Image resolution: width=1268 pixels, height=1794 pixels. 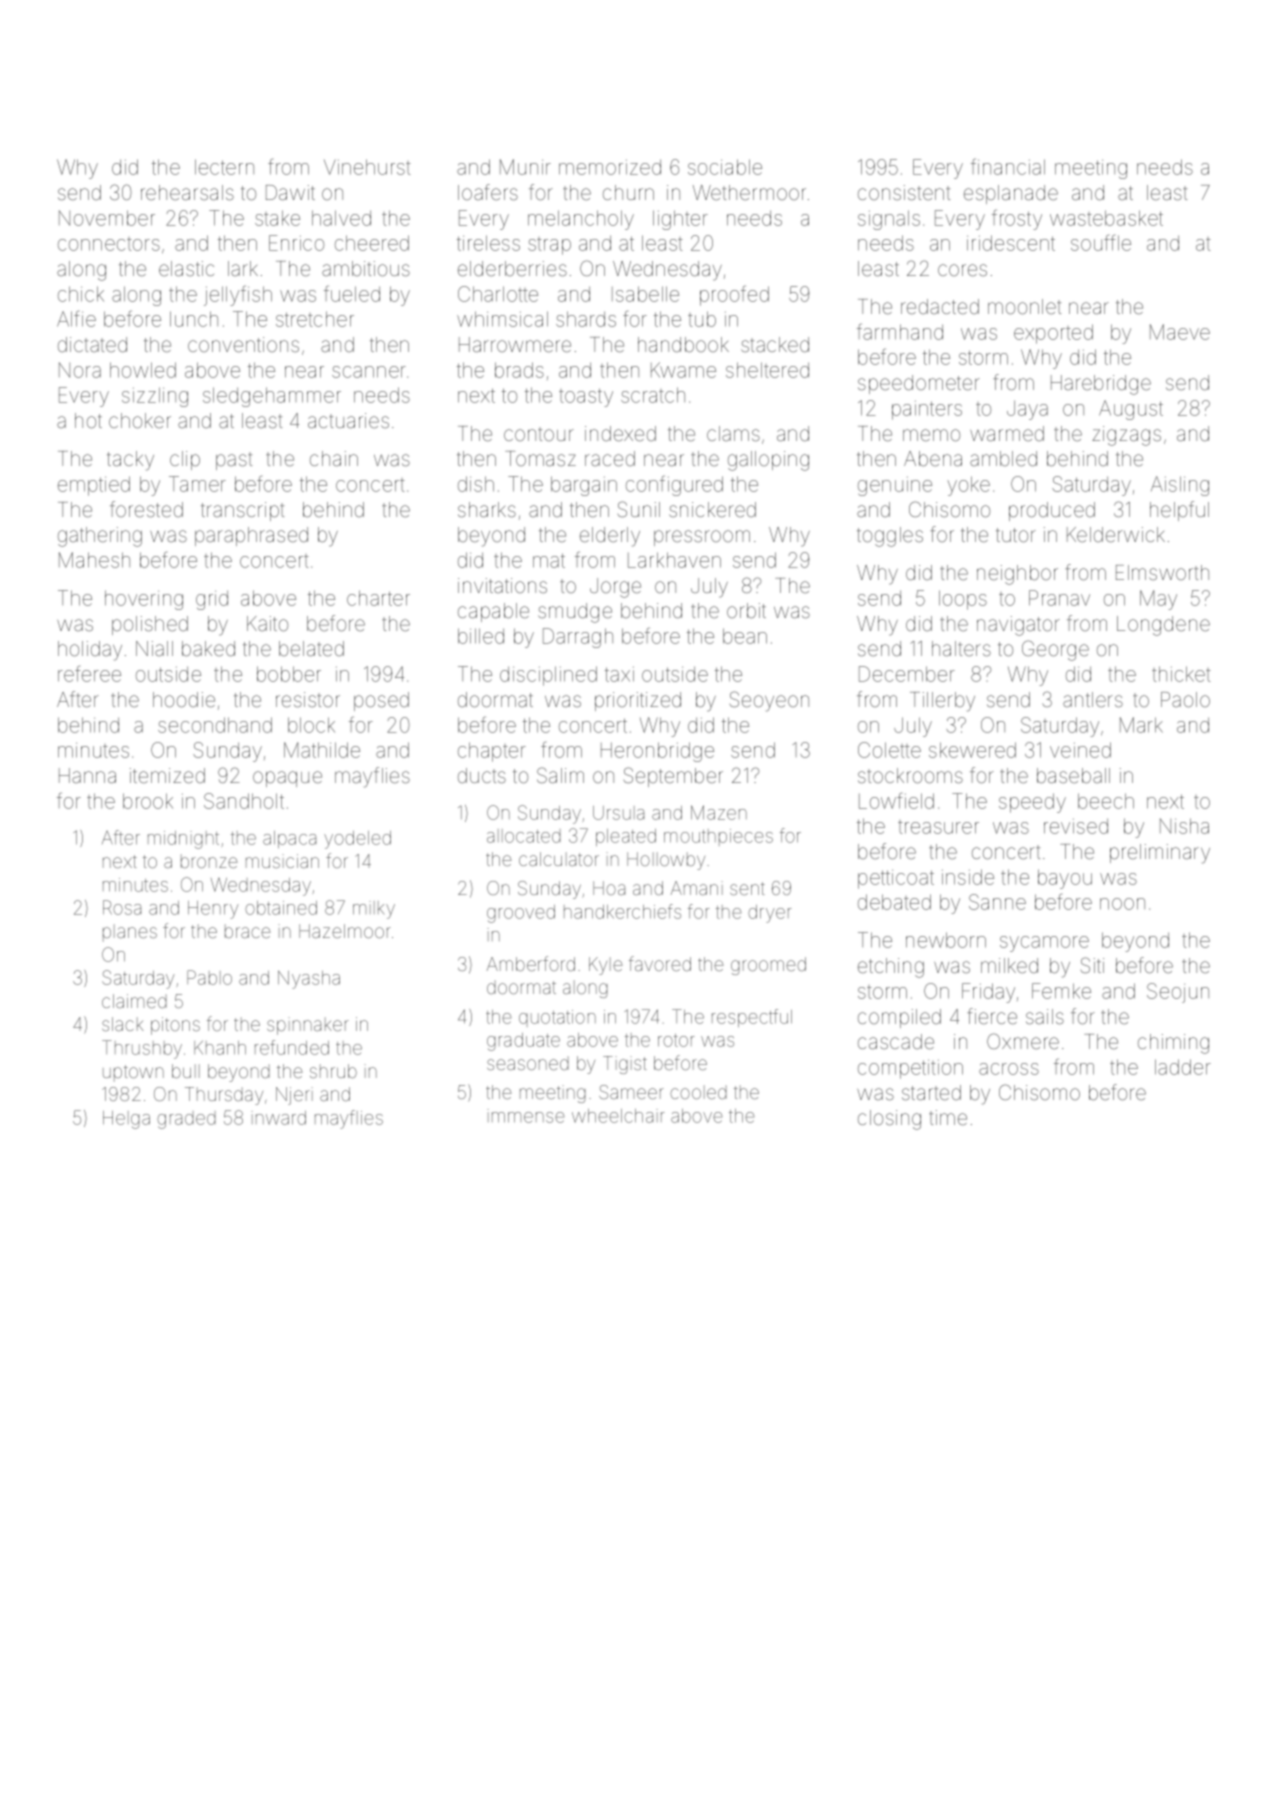 I want to click on Elmsworth, so click(x=1162, y=572).
